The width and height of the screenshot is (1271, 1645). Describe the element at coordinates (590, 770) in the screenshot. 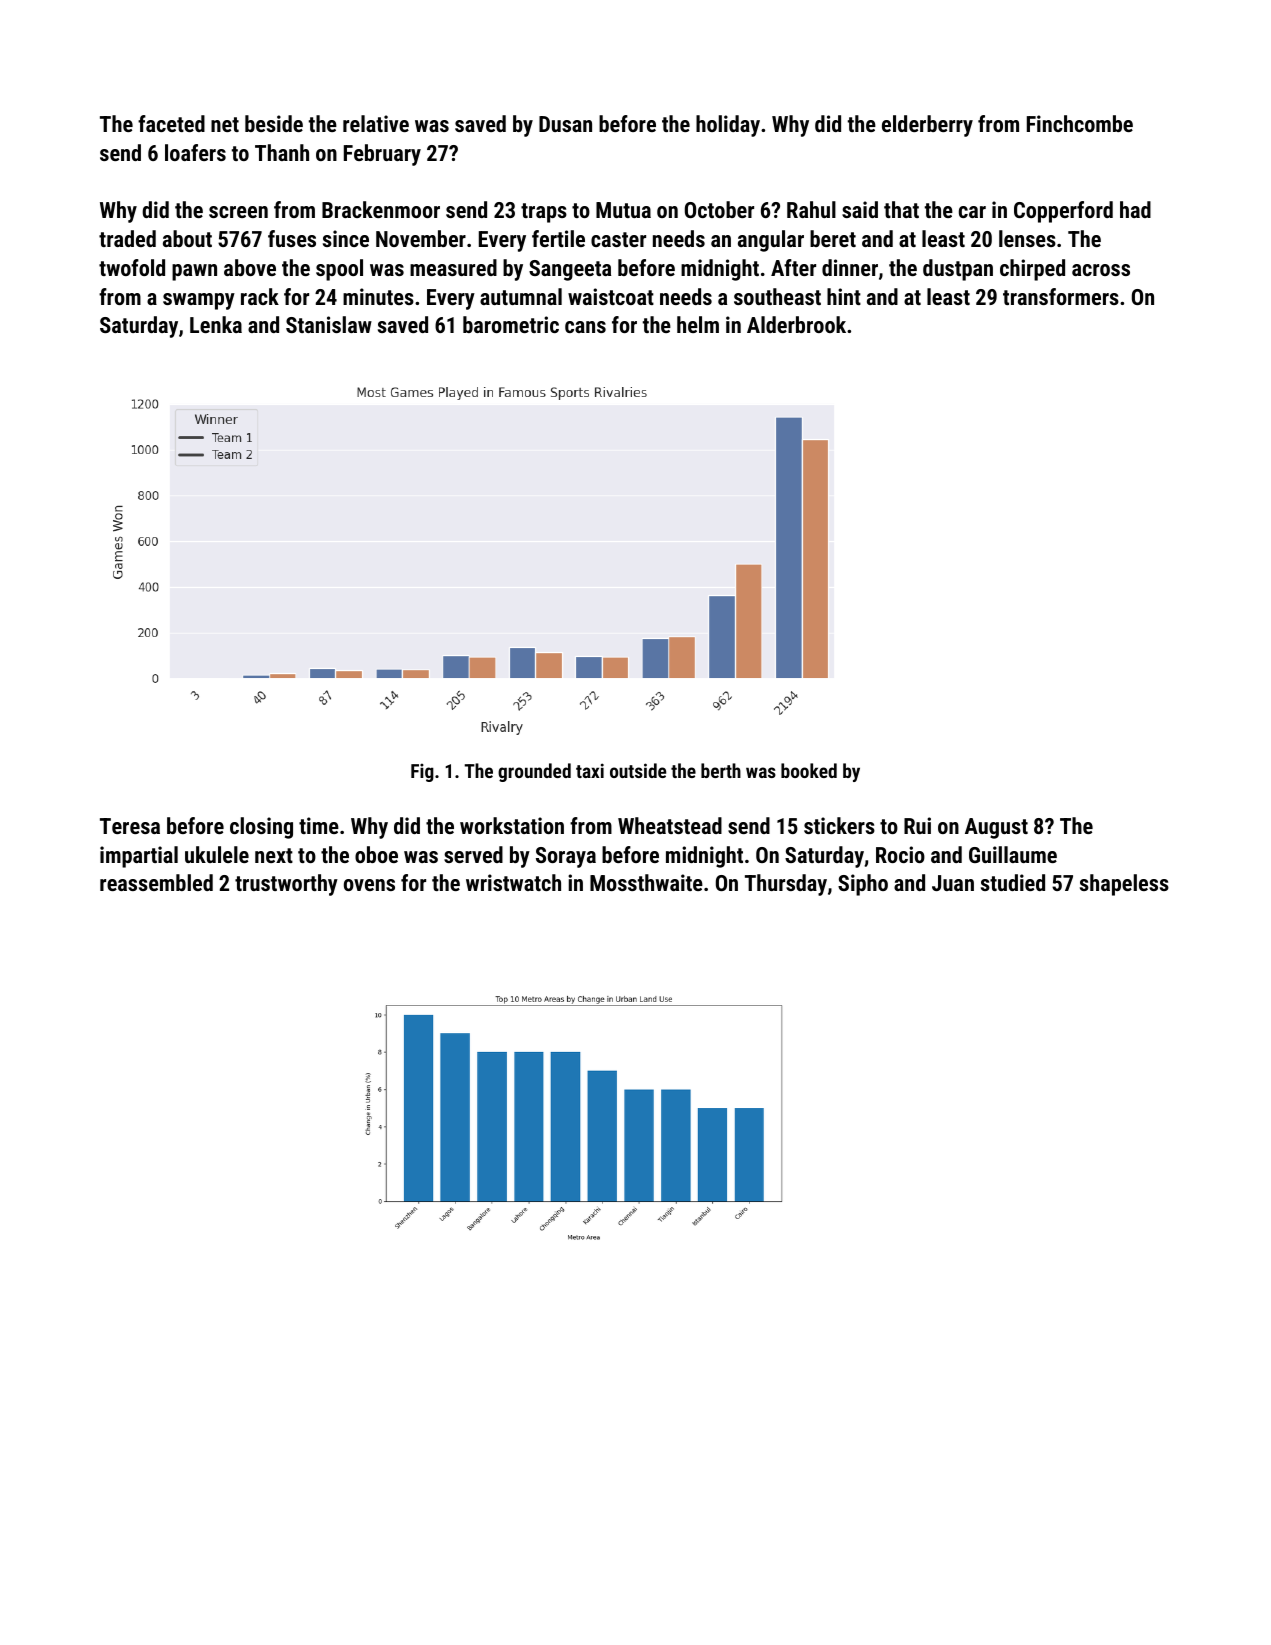

I see `taxi` at that location.
